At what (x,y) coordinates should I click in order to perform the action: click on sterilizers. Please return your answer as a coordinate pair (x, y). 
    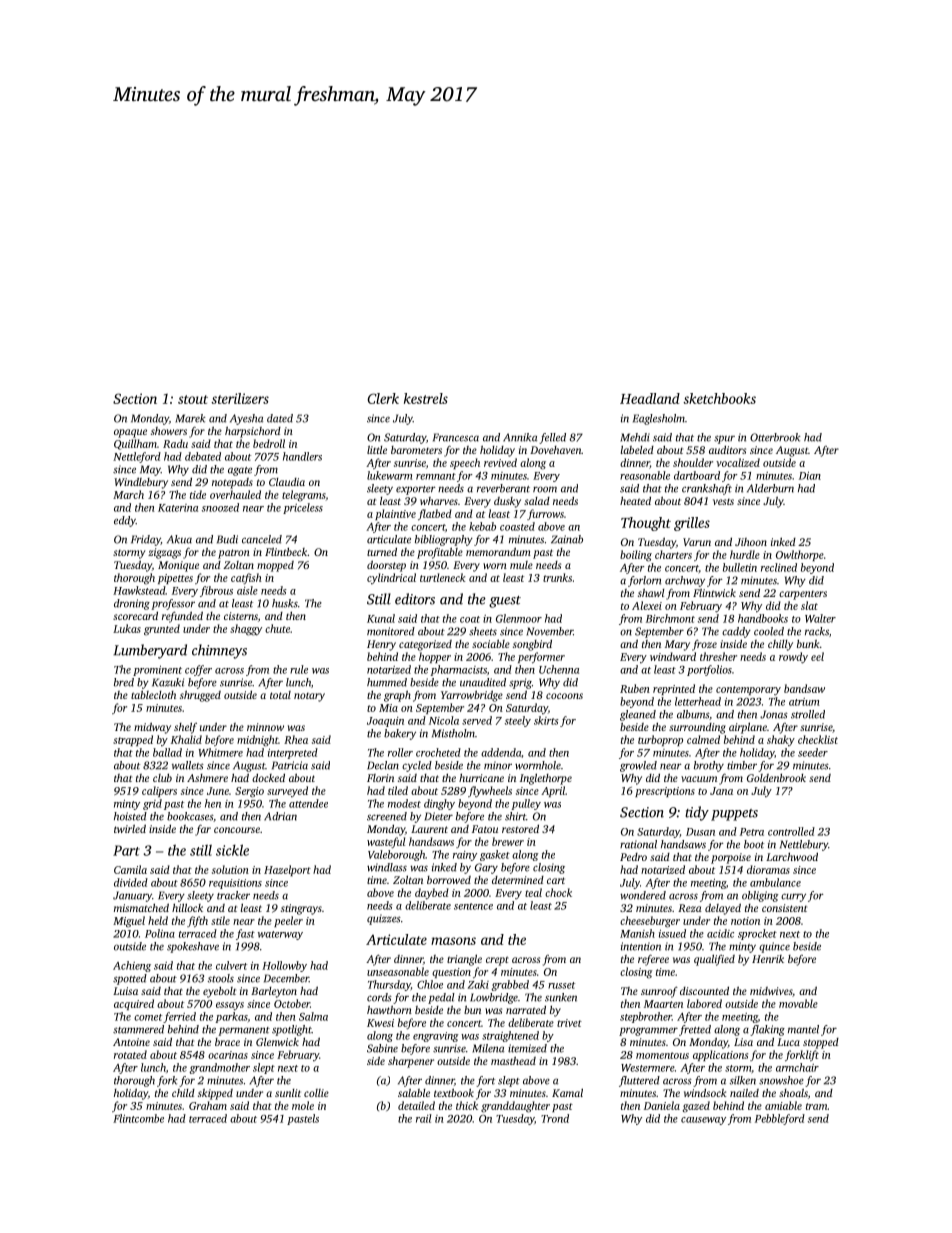
    Looking at the image, I should click on (240, 398).
